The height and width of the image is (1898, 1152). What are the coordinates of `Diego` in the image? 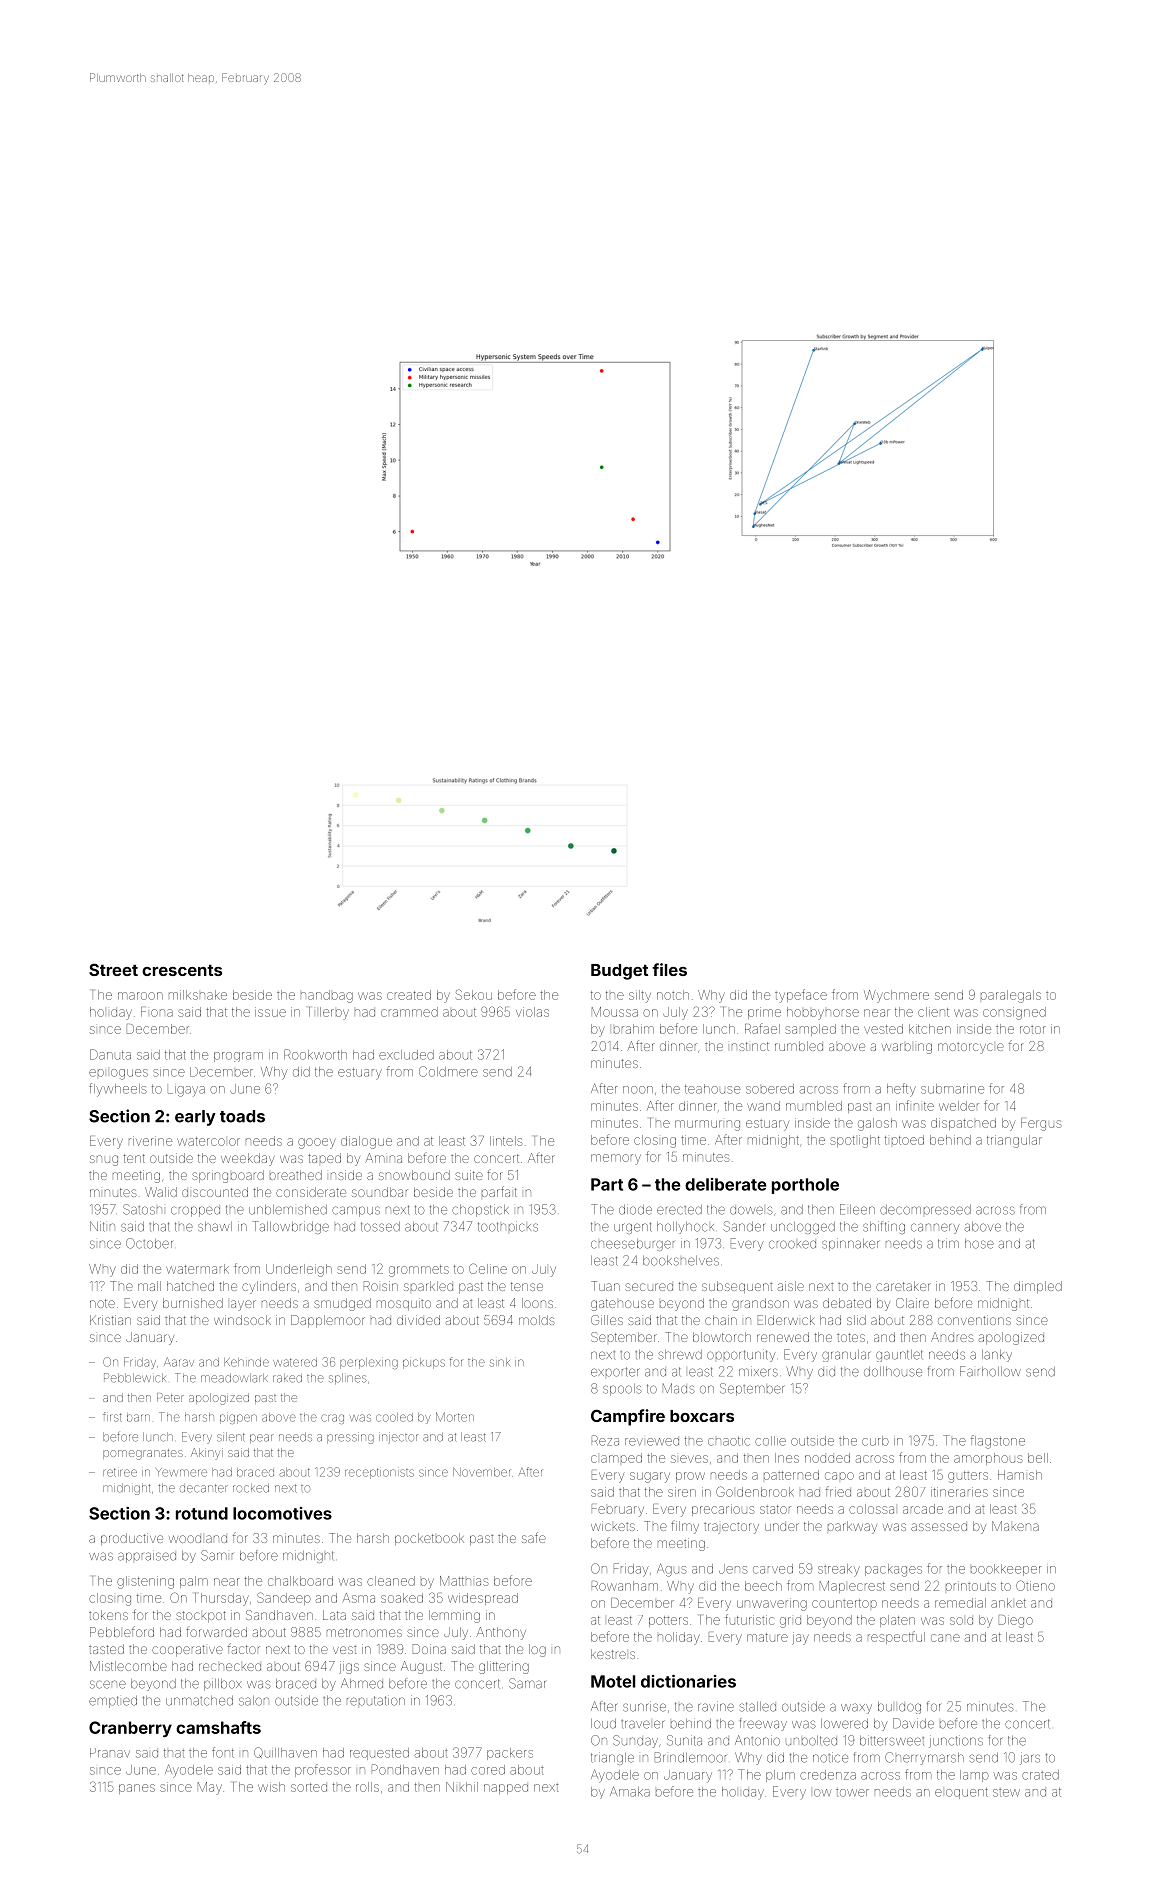 It's located at (1016, 1621).
